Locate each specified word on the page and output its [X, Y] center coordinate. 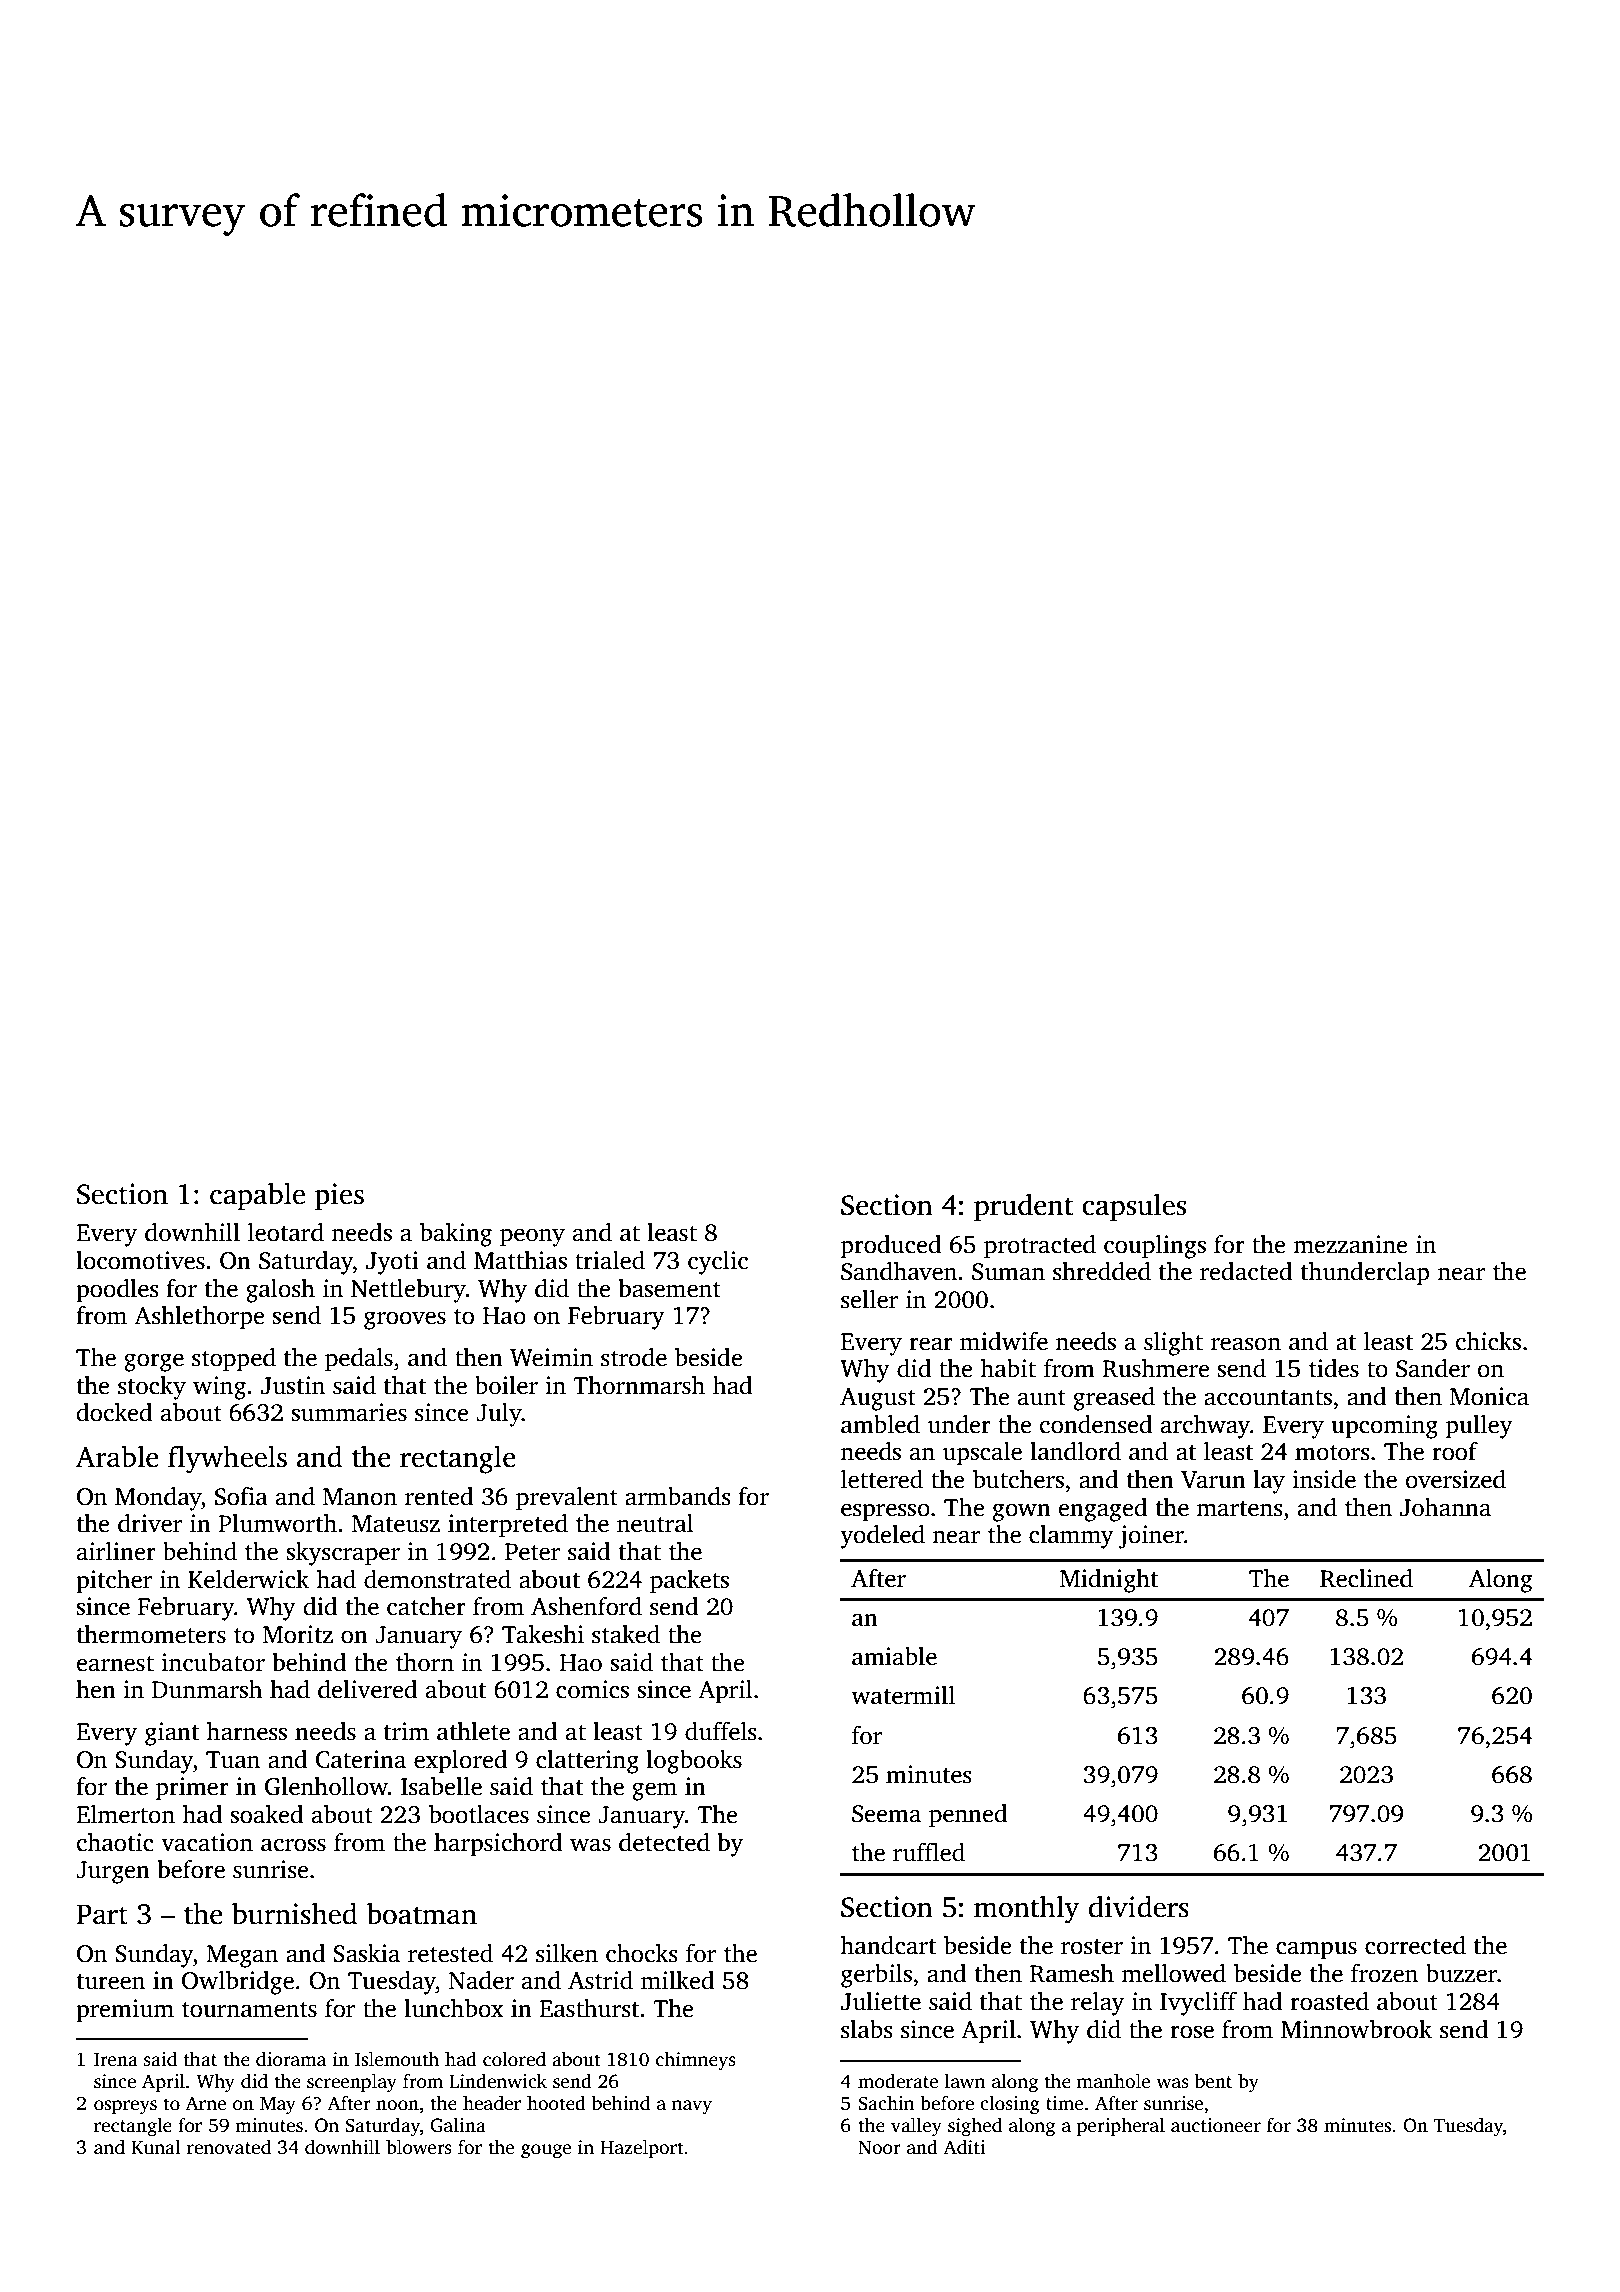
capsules [1134, 1207]
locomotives [140, 1260]
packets [689, 1582]
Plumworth [277, 1523]
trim [406, 1731]
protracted [1040, 1247]
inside [1324, 1479]
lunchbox [454, 2008]
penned [968, 1816]
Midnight [1109, 1581]
